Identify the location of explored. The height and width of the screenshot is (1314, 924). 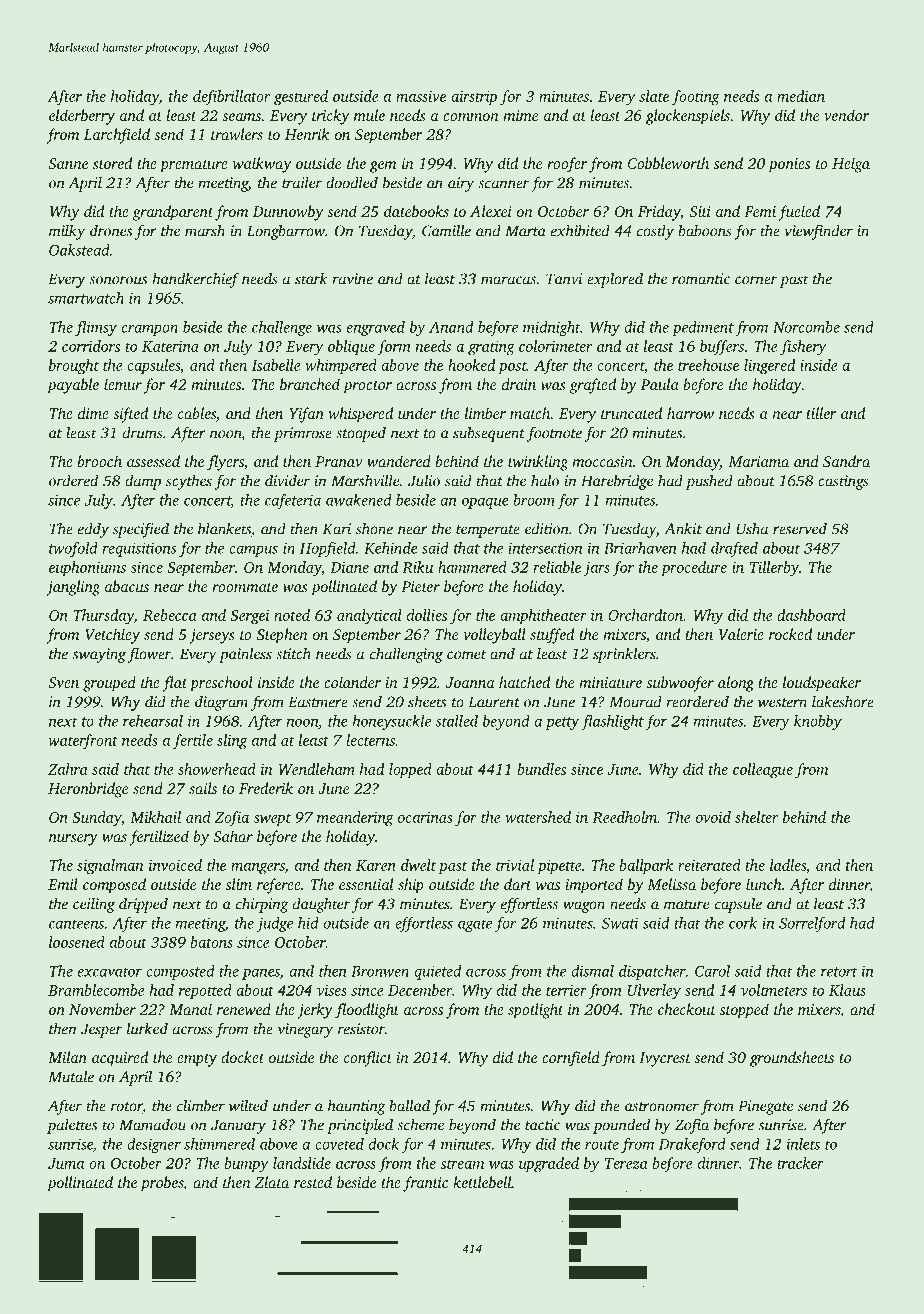
(615, 280).
